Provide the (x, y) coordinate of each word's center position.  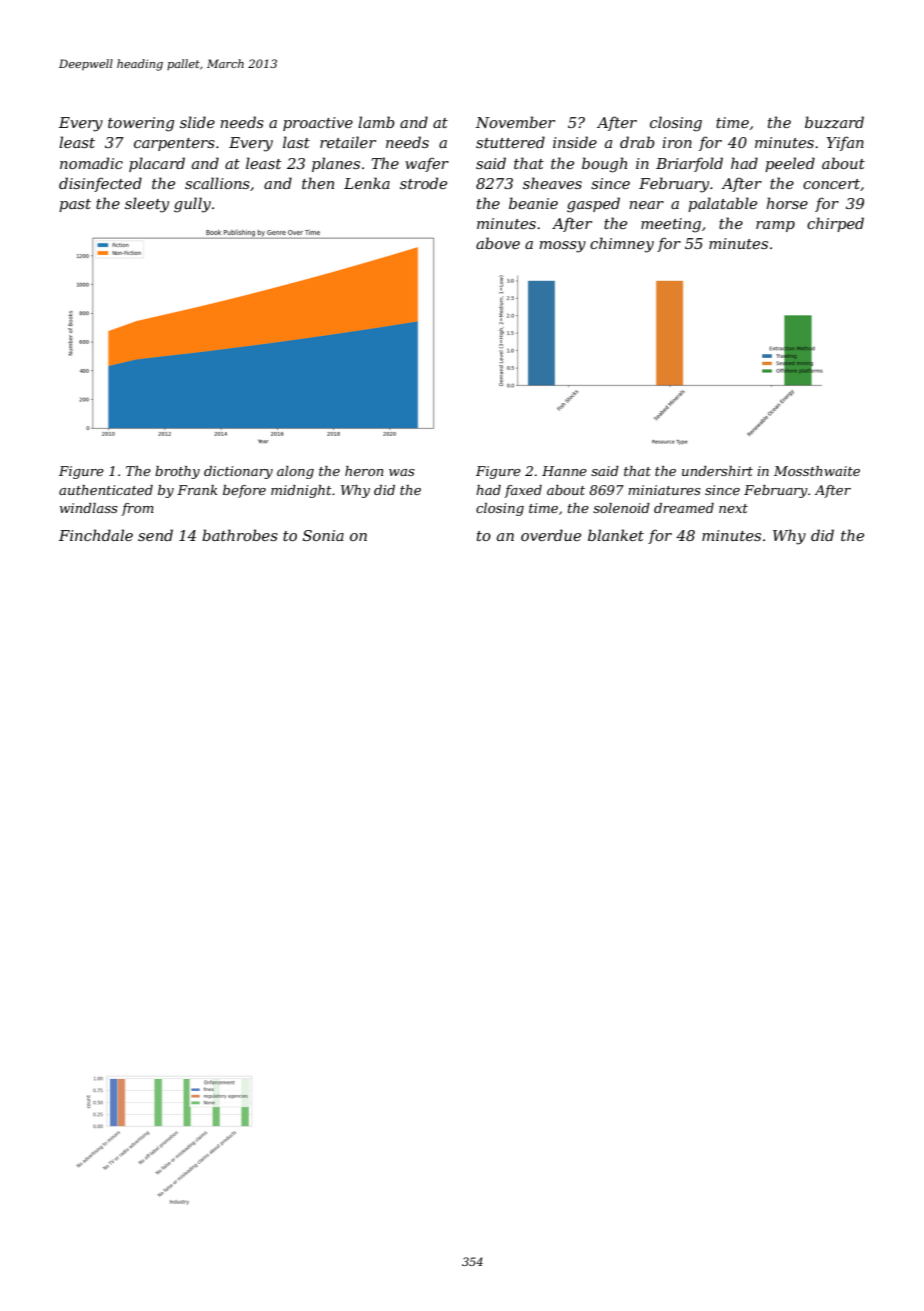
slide (197, 122)
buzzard (834, 122)
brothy (177, 472)
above (498, 243)
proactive (318, 124)
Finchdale (96, 535)
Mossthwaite (817, 471)
